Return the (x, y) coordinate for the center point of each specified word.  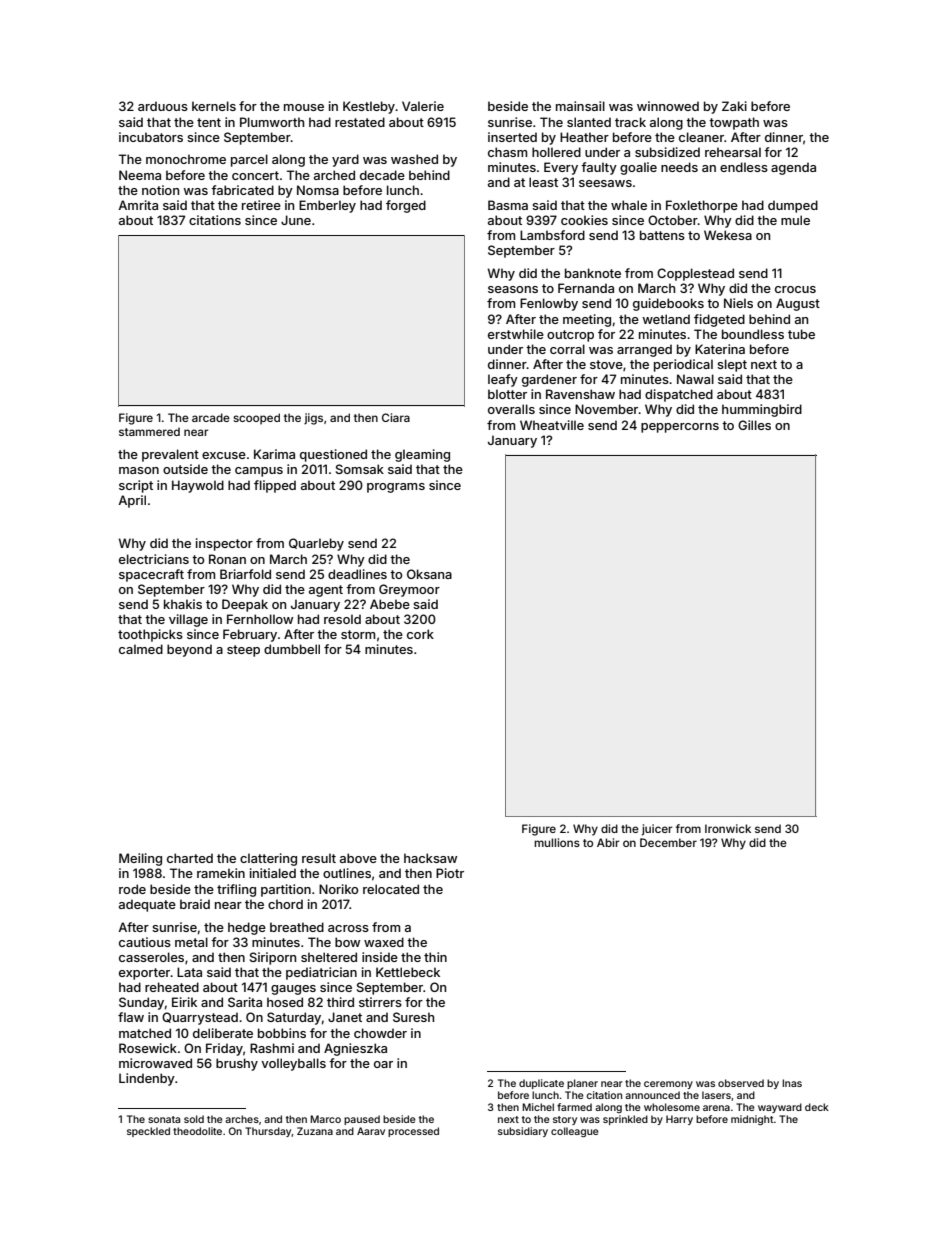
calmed (141, 649)
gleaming (422, 455)
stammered (149, 431)
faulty (599, 168)
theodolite (197, 1131)
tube (801, 334)
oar (383, 1064)
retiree (261, 205)
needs (679, 167)
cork (420, 634)
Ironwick (728, 828)
